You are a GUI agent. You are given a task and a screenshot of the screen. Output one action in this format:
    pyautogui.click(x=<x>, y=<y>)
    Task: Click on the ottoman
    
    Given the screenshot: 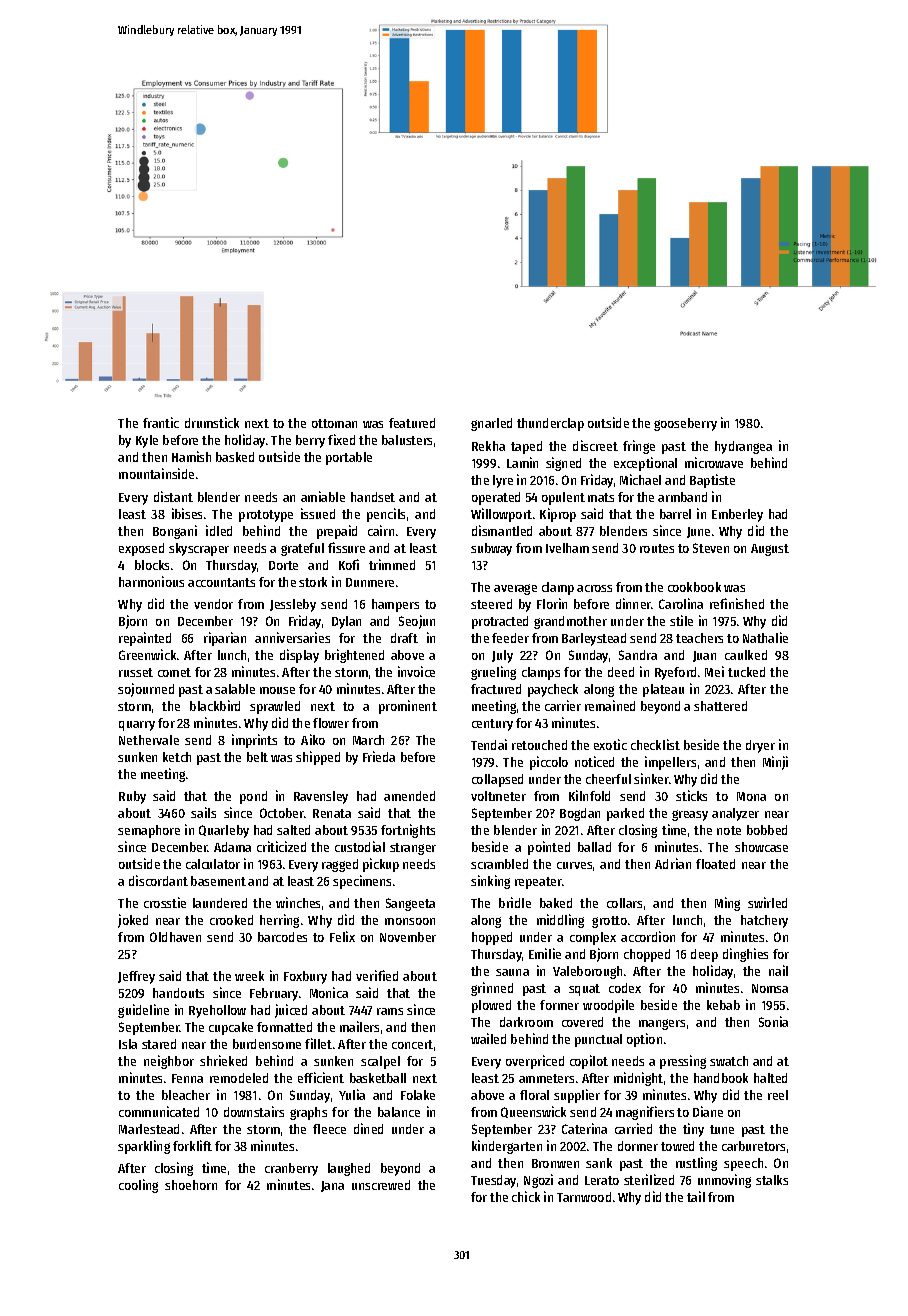 What is the action you would take?
    pyautogui.click(x=334, y=423)
